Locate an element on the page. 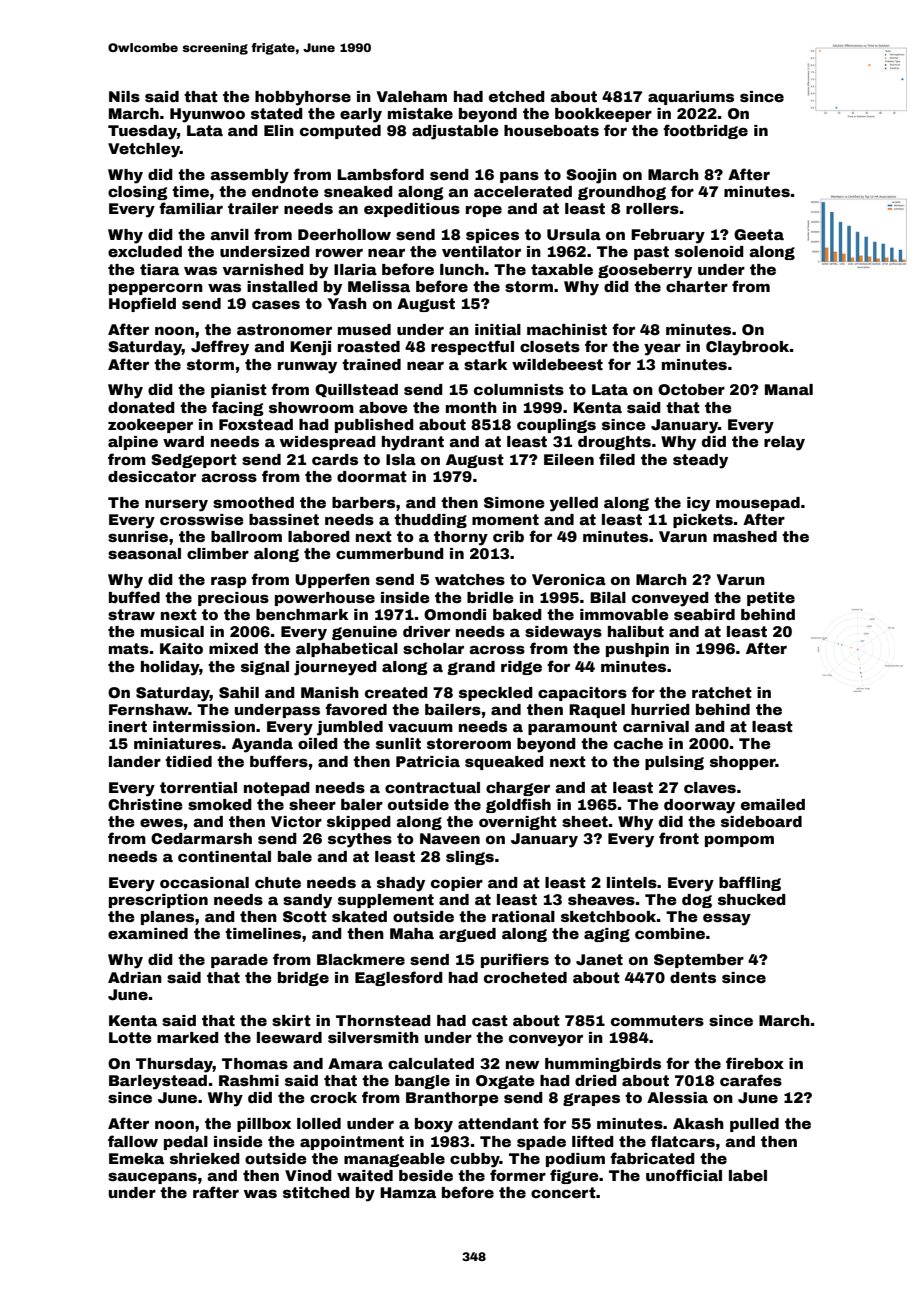 This page has height=1308, width=924. Emeka is located at coordinates (136, 1158).
